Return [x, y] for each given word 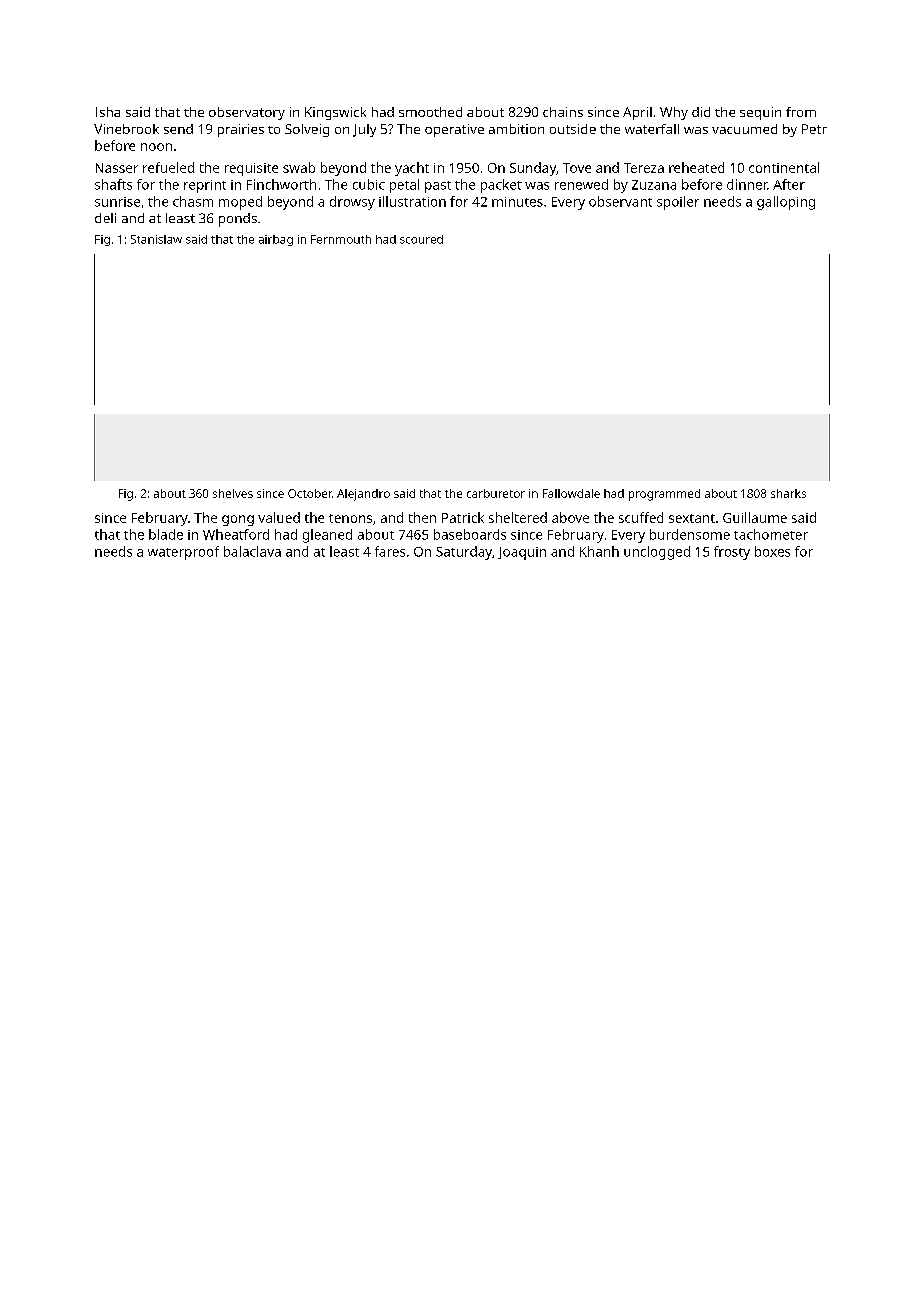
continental [784, 167]
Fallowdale [571, 493]
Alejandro [363, 495]
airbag [276, 240]
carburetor [496, 493]
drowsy [352, 203]
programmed [664, 495]
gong [238, 520]
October [310, 493]
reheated [696, 167]
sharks [788, 493]
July [364, 130]
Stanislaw [156, 239]
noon [156, 147]
